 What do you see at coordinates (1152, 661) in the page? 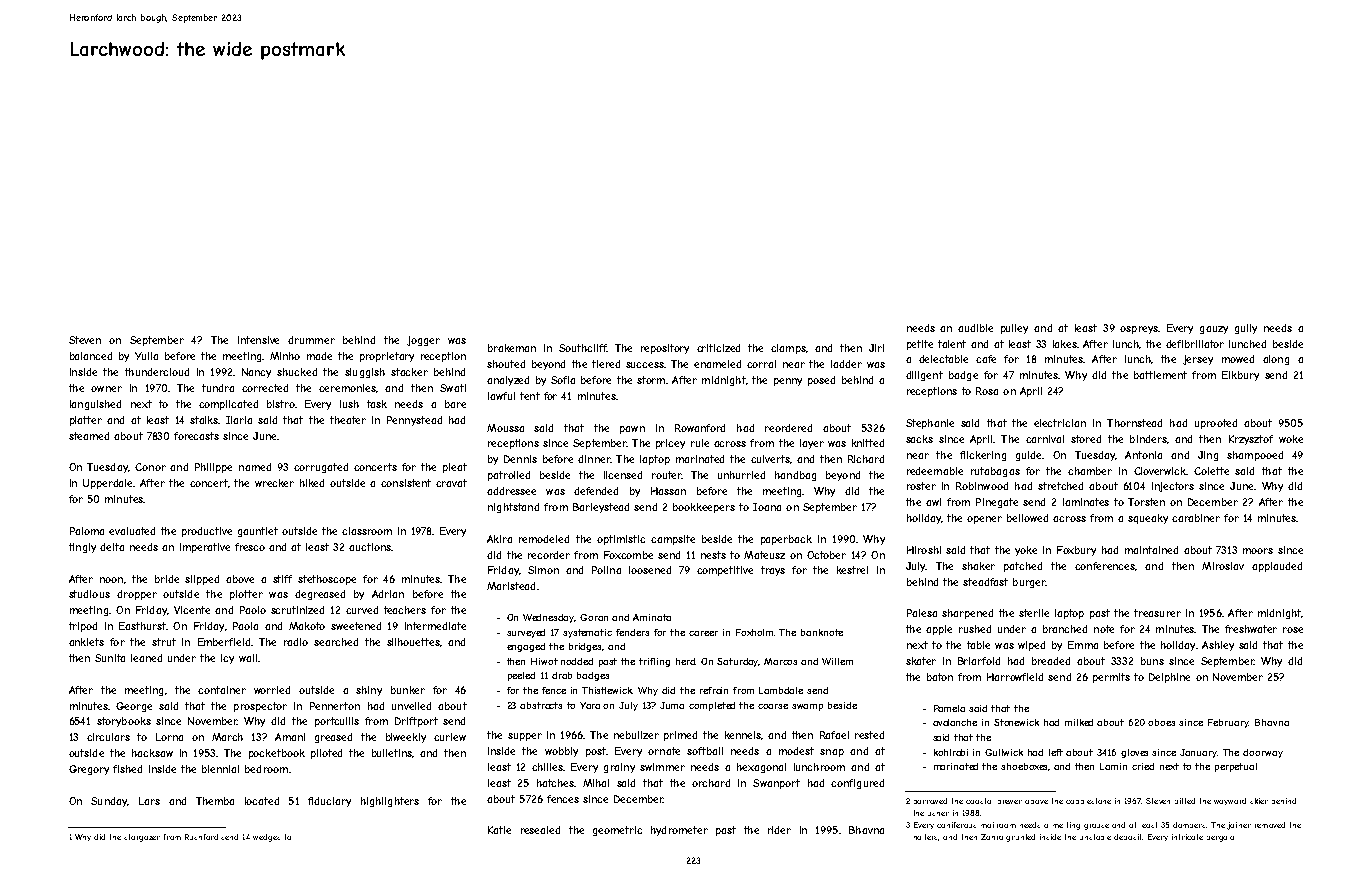
I see `buns` at bounding box center [1152, 661].
